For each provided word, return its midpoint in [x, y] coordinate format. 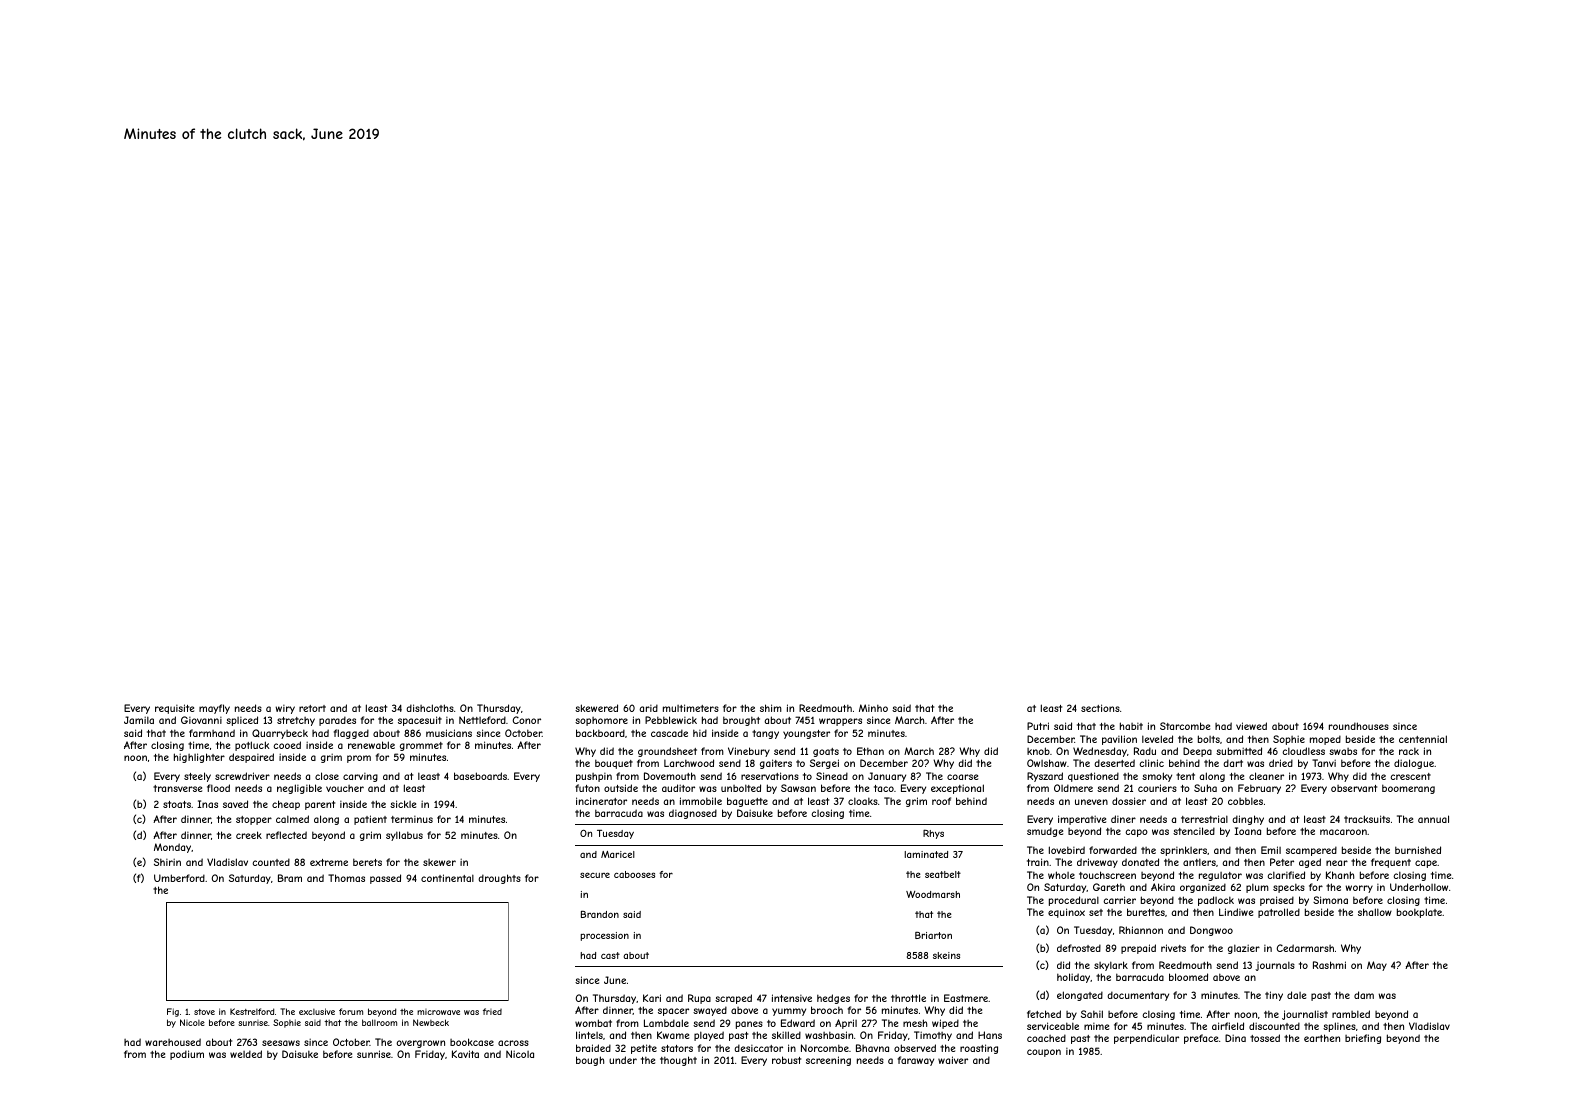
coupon [1044, 1053]
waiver [953, 1060]
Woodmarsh [933, 894]
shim [771, 708]
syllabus [404, 836]
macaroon [1343, 832]
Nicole [192, 1022]
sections [1100, 708]
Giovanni [201, 720]
